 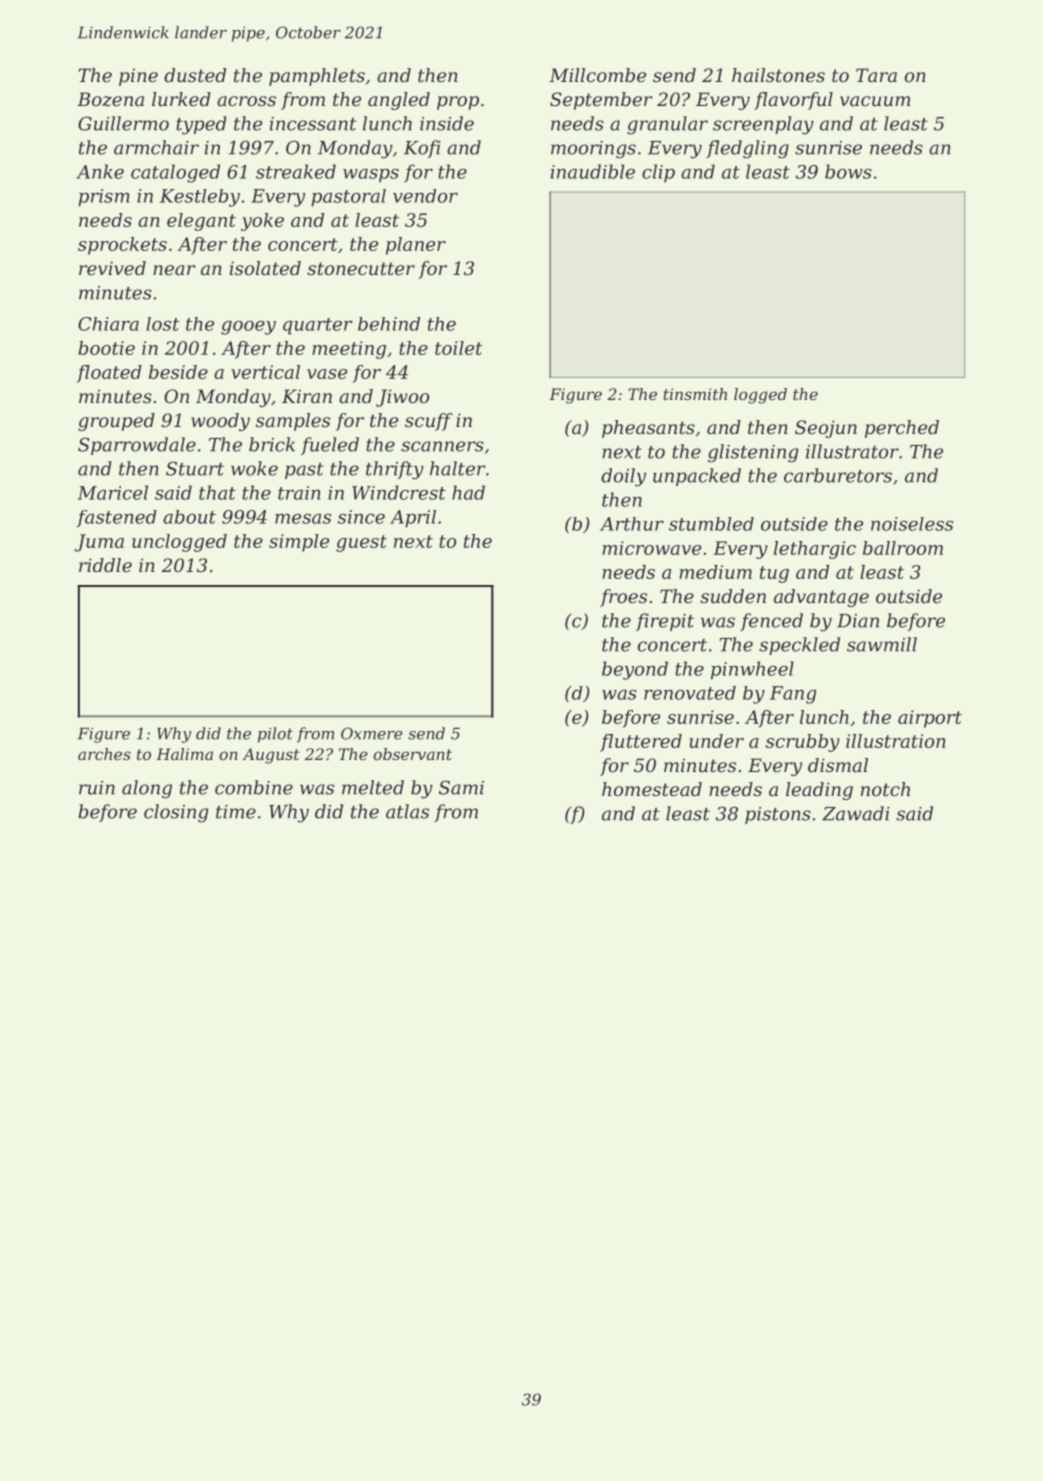 I want to click on noiseless, so click(x=912, y=524).
